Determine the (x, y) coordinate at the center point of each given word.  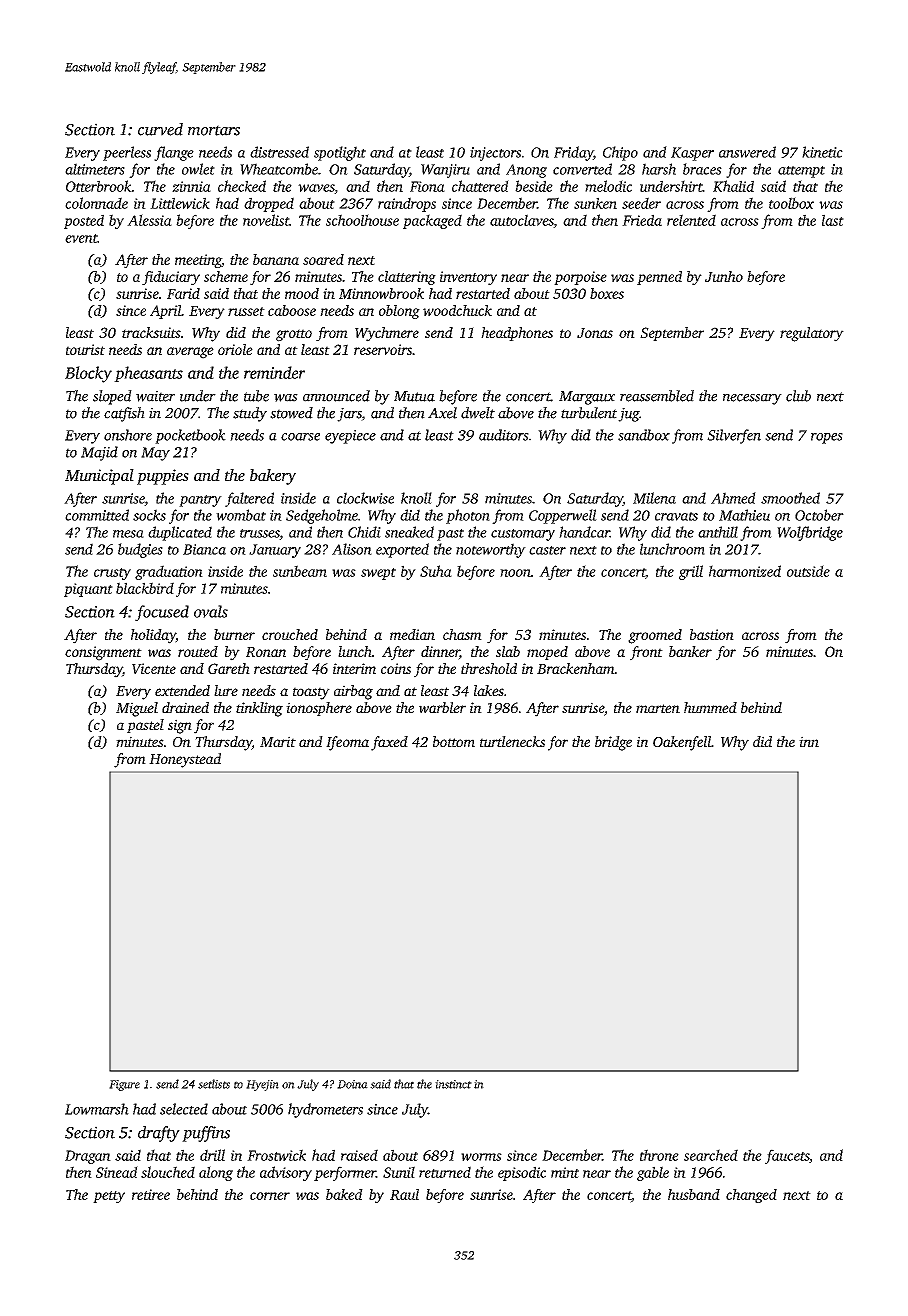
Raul (404, 1194)
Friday (573, 153)
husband (694, 1194)
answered (747, 152)
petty (109, 1197)
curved (160, 129)
